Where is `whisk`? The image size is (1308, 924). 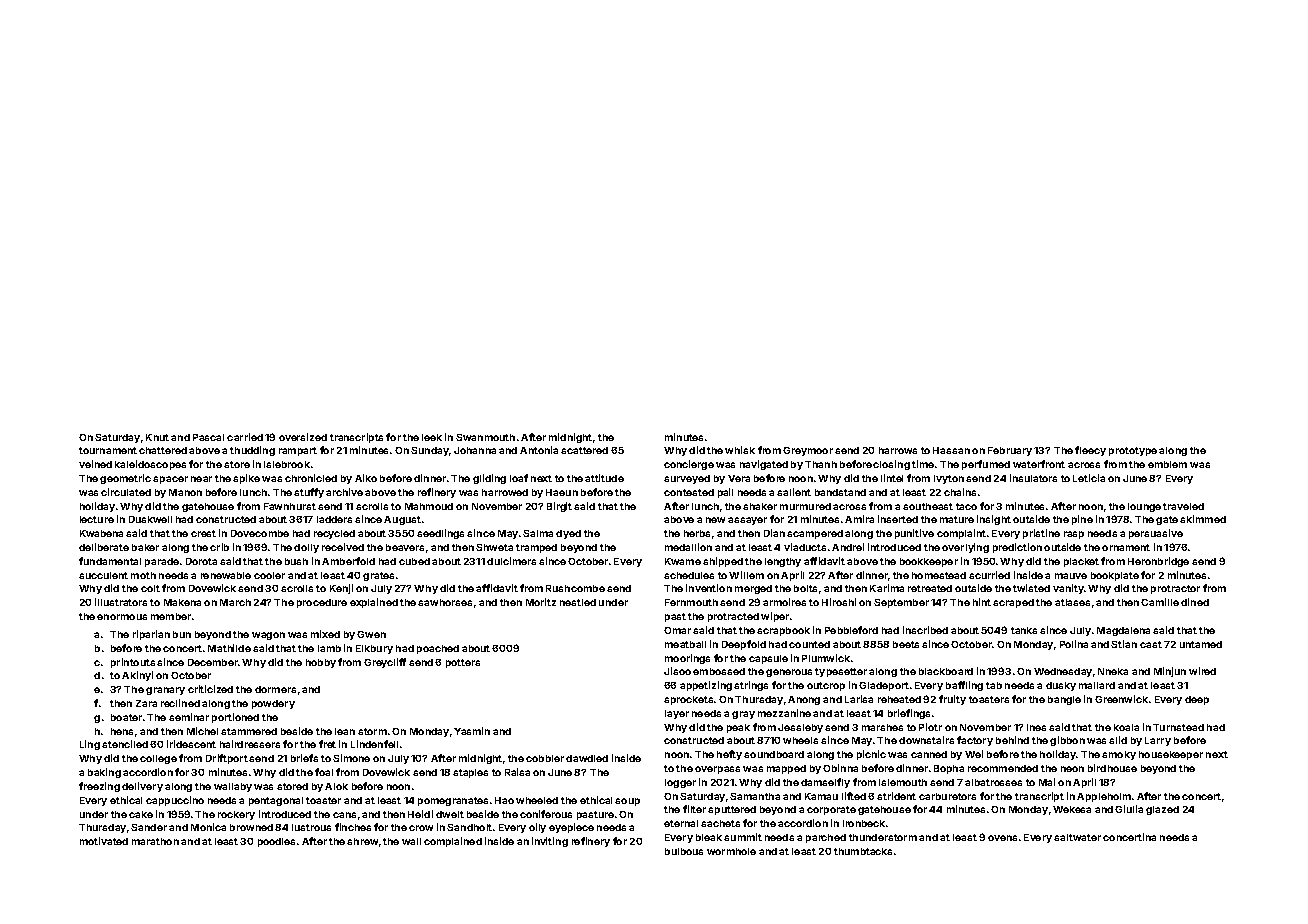
whisk is located at coordinates (740, 450).
